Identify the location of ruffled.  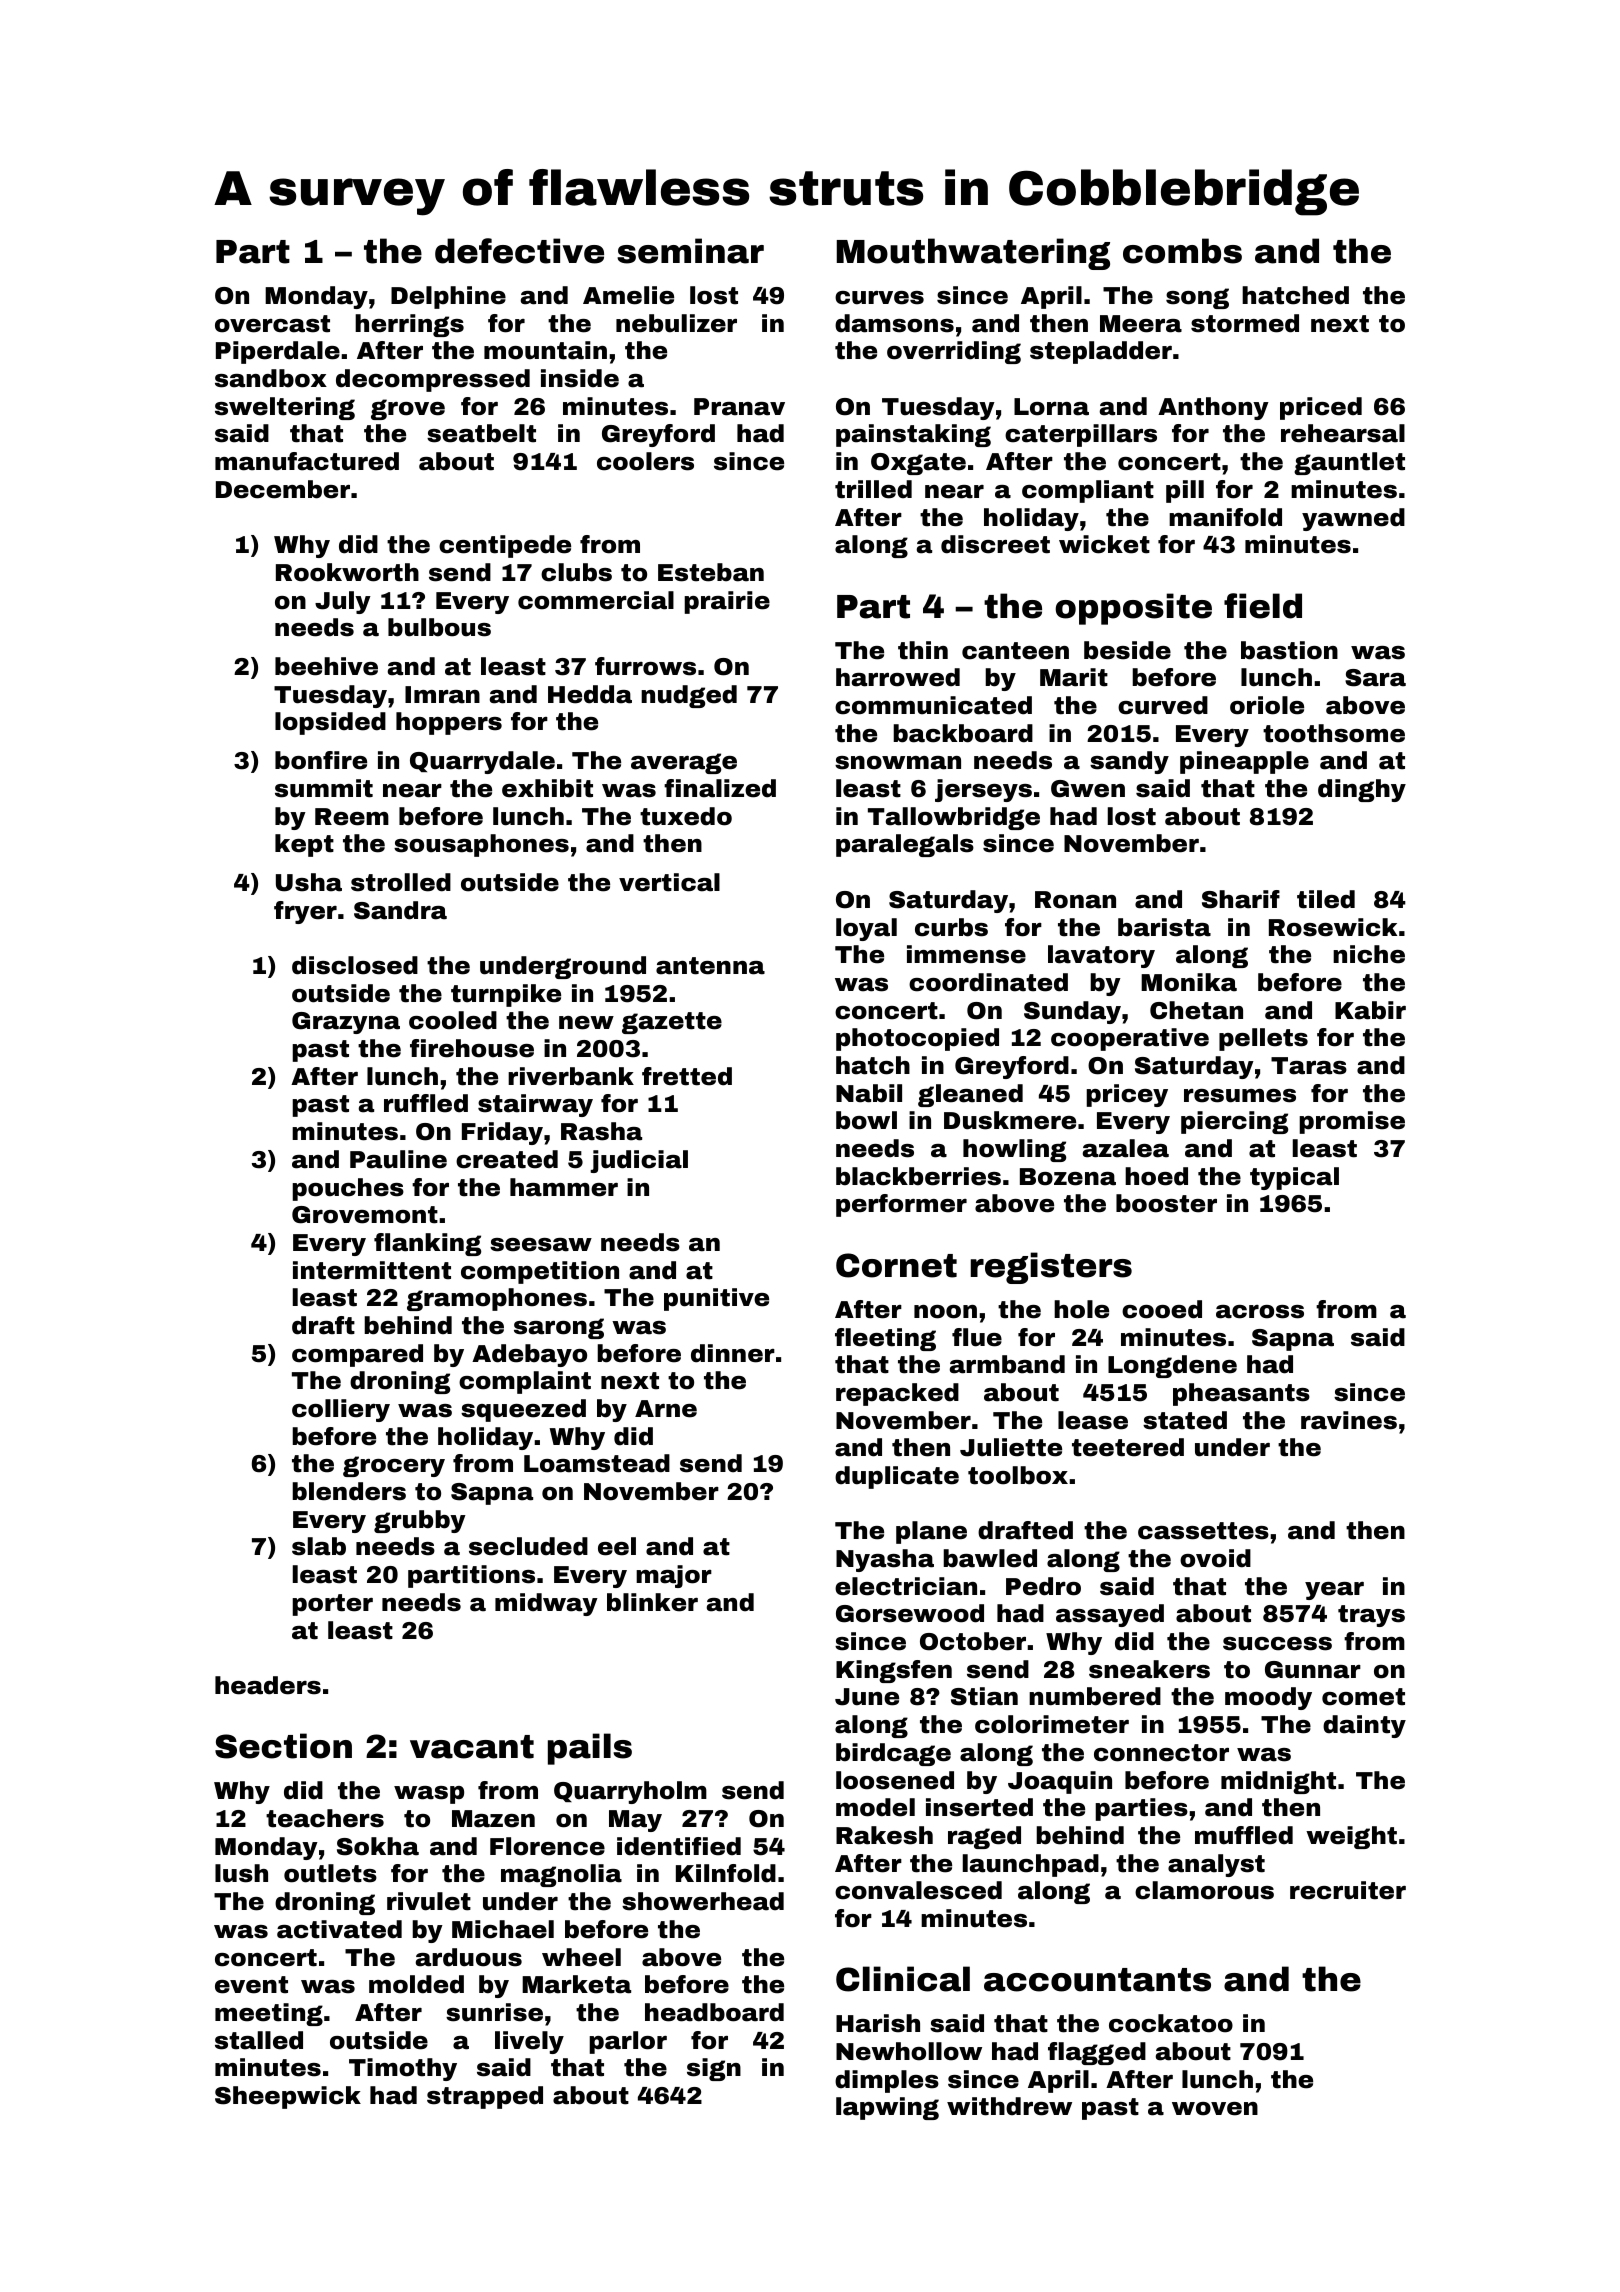
(426, 1103).
